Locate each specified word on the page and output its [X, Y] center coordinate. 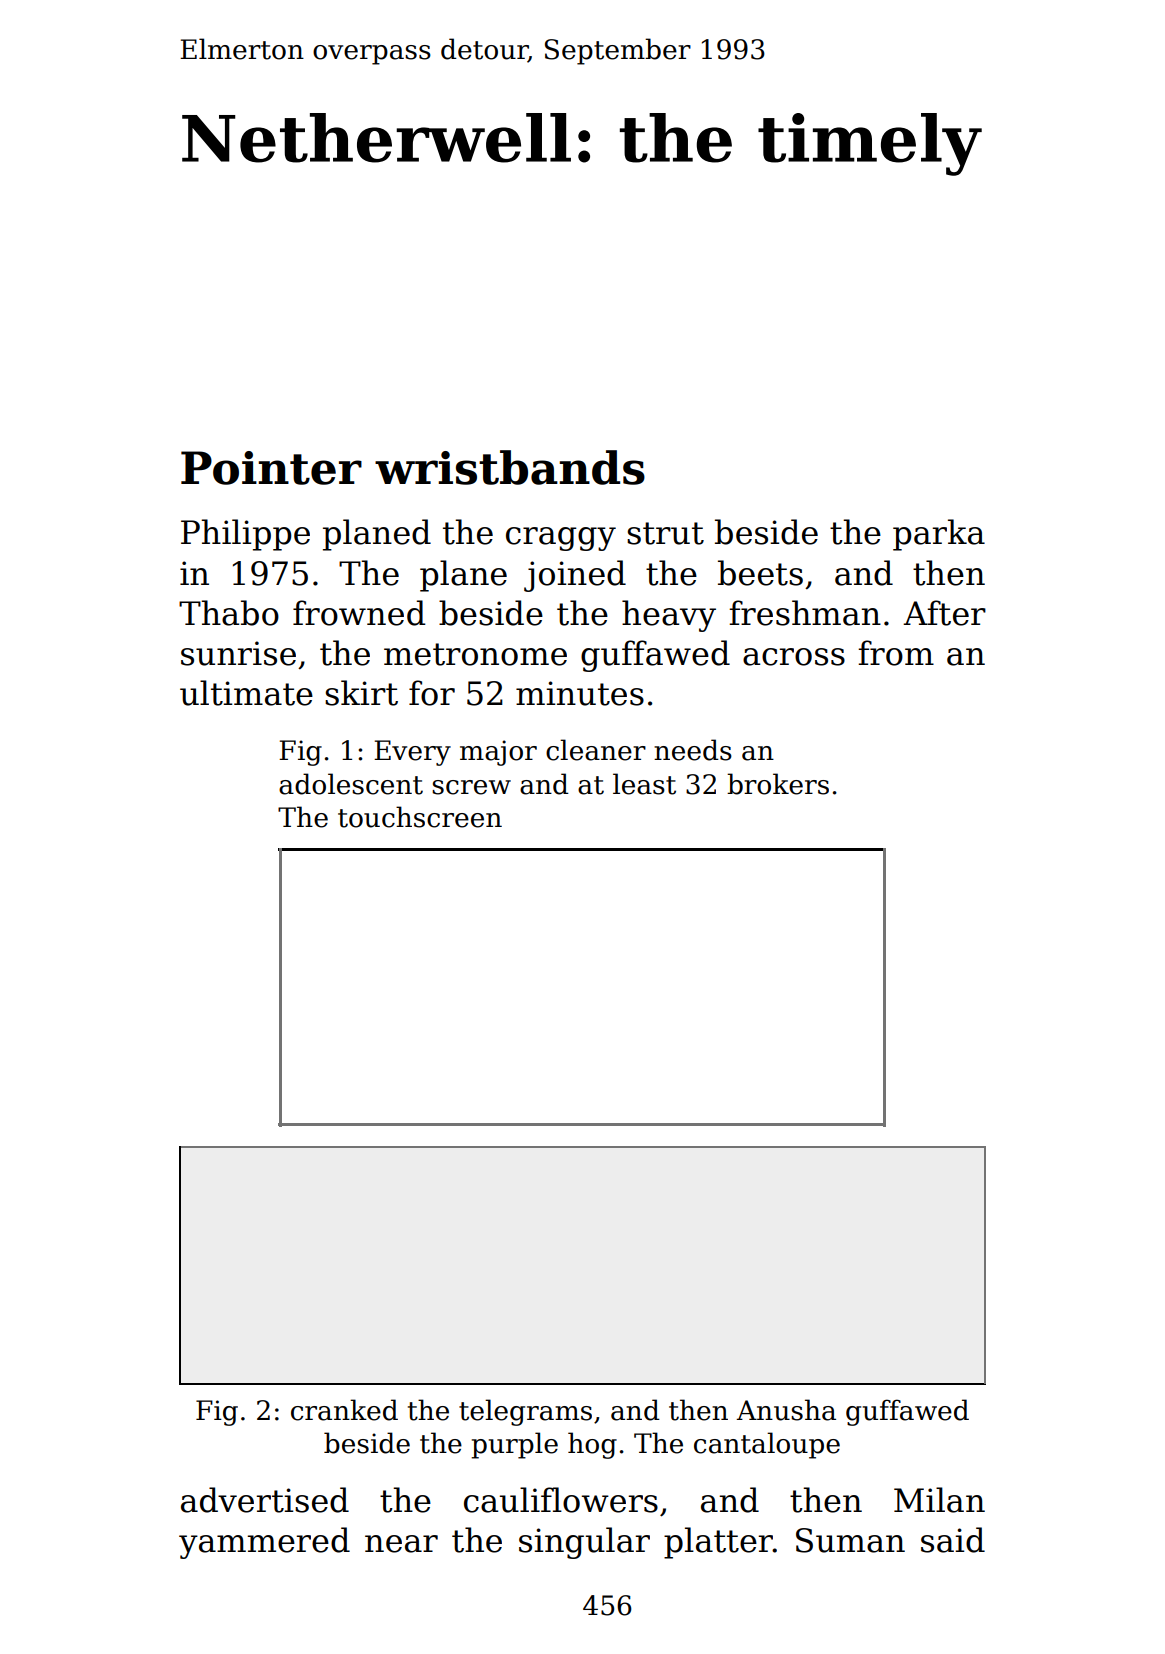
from [896, 653]
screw [471, 787]
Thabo [229, 613]
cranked [344, 1410]
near [401, 1544]
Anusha [786, 1410]
